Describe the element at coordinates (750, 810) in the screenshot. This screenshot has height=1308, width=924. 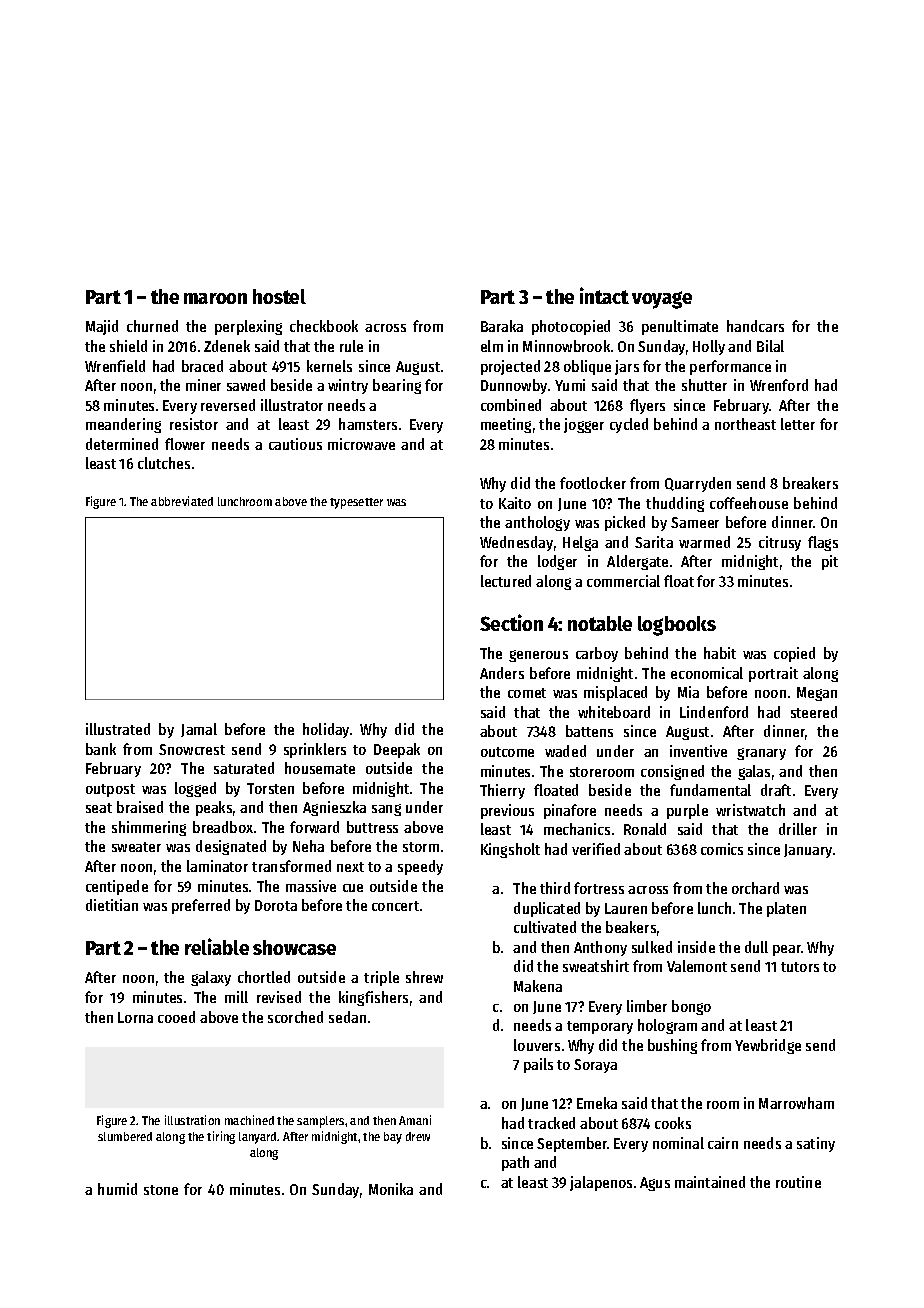
I see `wristwatch` at that location.
